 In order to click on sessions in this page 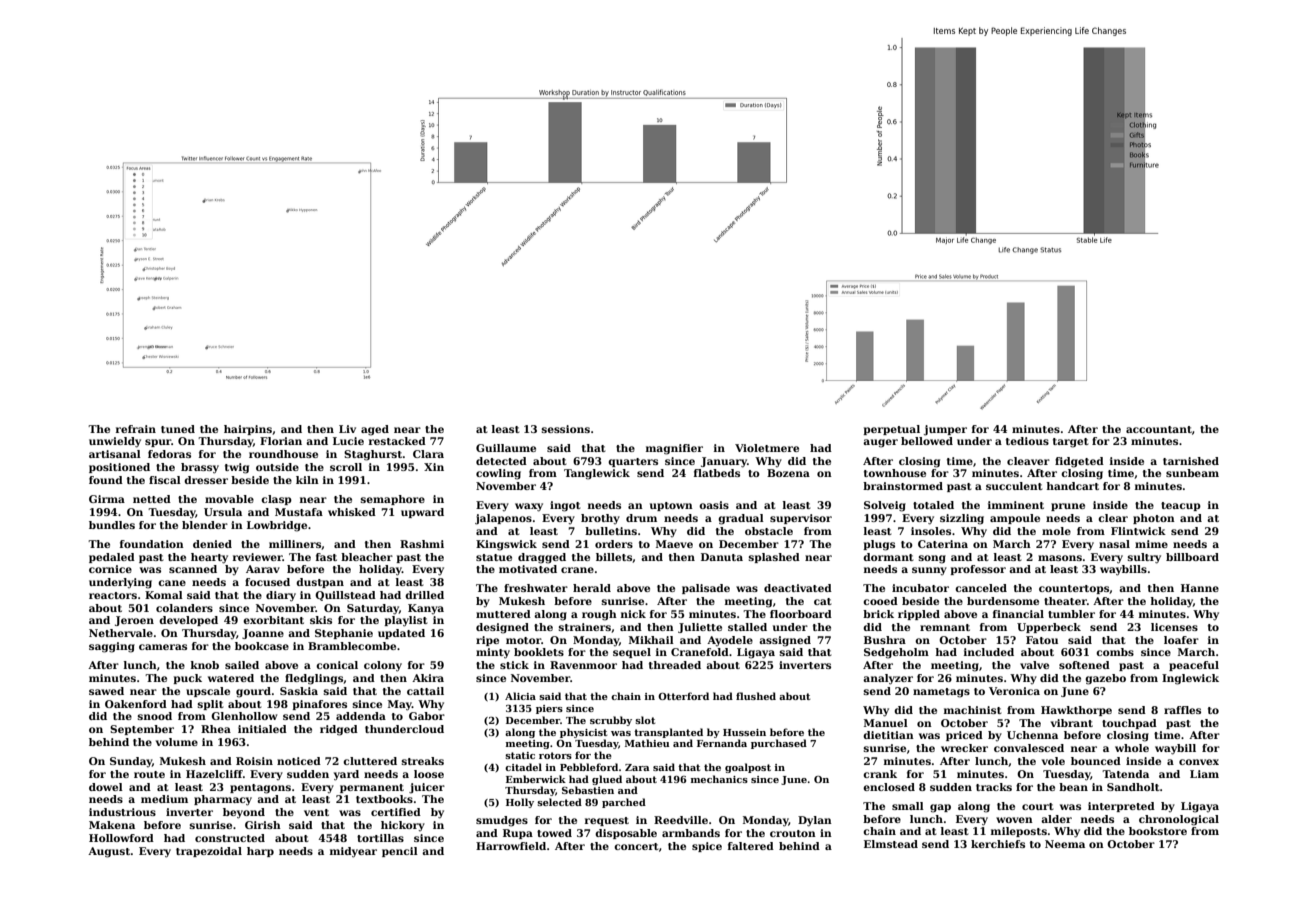, I will do `click(566, 429)`.
